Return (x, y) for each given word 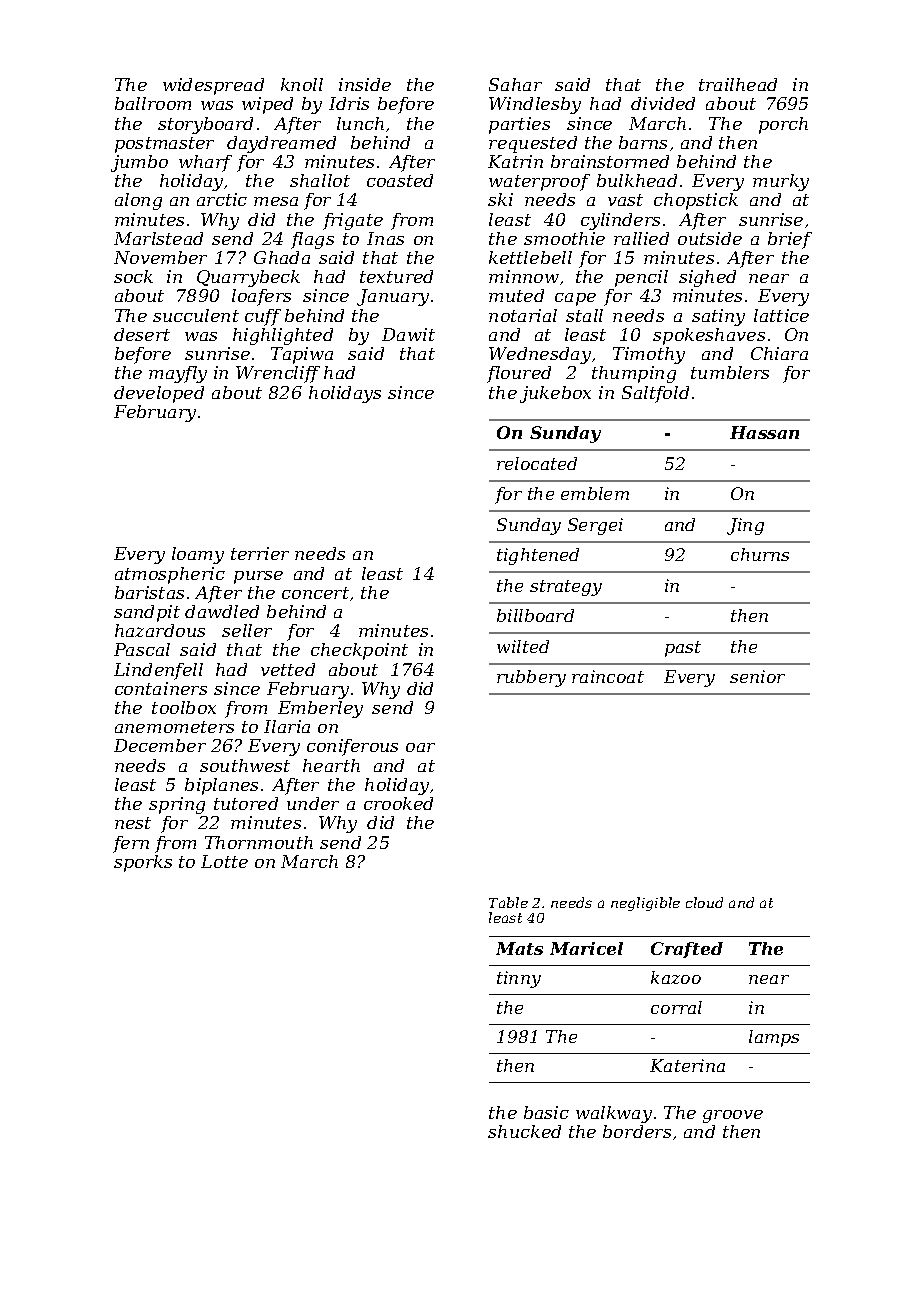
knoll (302, 84)
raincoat (608, 676)
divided (663, 103)
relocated (537, 463)
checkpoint (359, 651)
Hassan (764, 432)
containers (161, 688)
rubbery (531, 678)
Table (508, 902)
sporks (143, 863)
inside (365, 84)
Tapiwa (302, 355)
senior (757, 676)
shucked (524, 1131)
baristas (149, 592)
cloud (704, 902)
